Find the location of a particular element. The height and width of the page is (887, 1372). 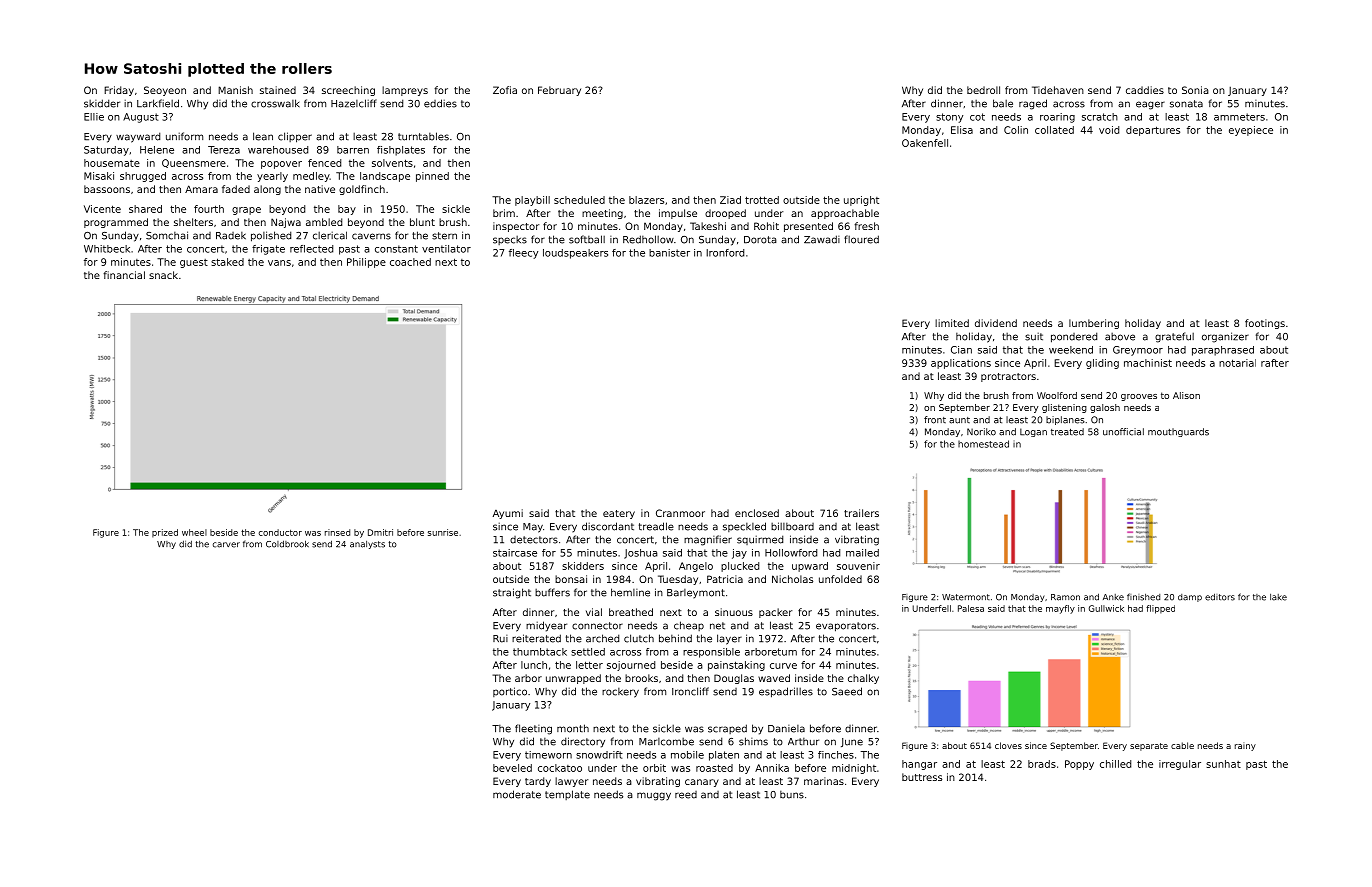

lake is located at coordinates (1278, 597).
